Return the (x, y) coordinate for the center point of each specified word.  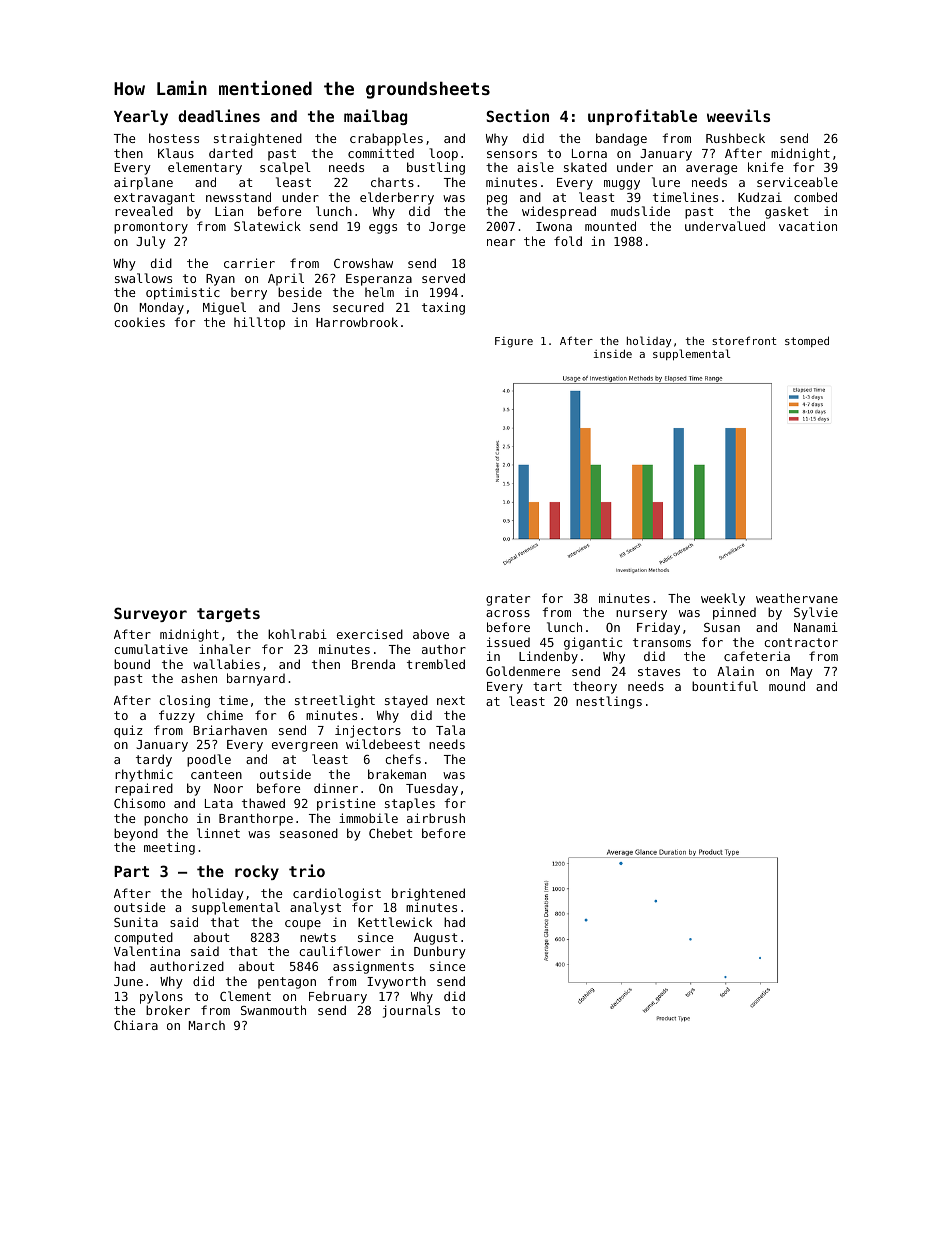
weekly (723, 599)
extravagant (154, 199)
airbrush (436, 818)
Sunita (136, 922)
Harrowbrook (357, 322)
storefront (744, 340)
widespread (559, 212)
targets (228, 615)
